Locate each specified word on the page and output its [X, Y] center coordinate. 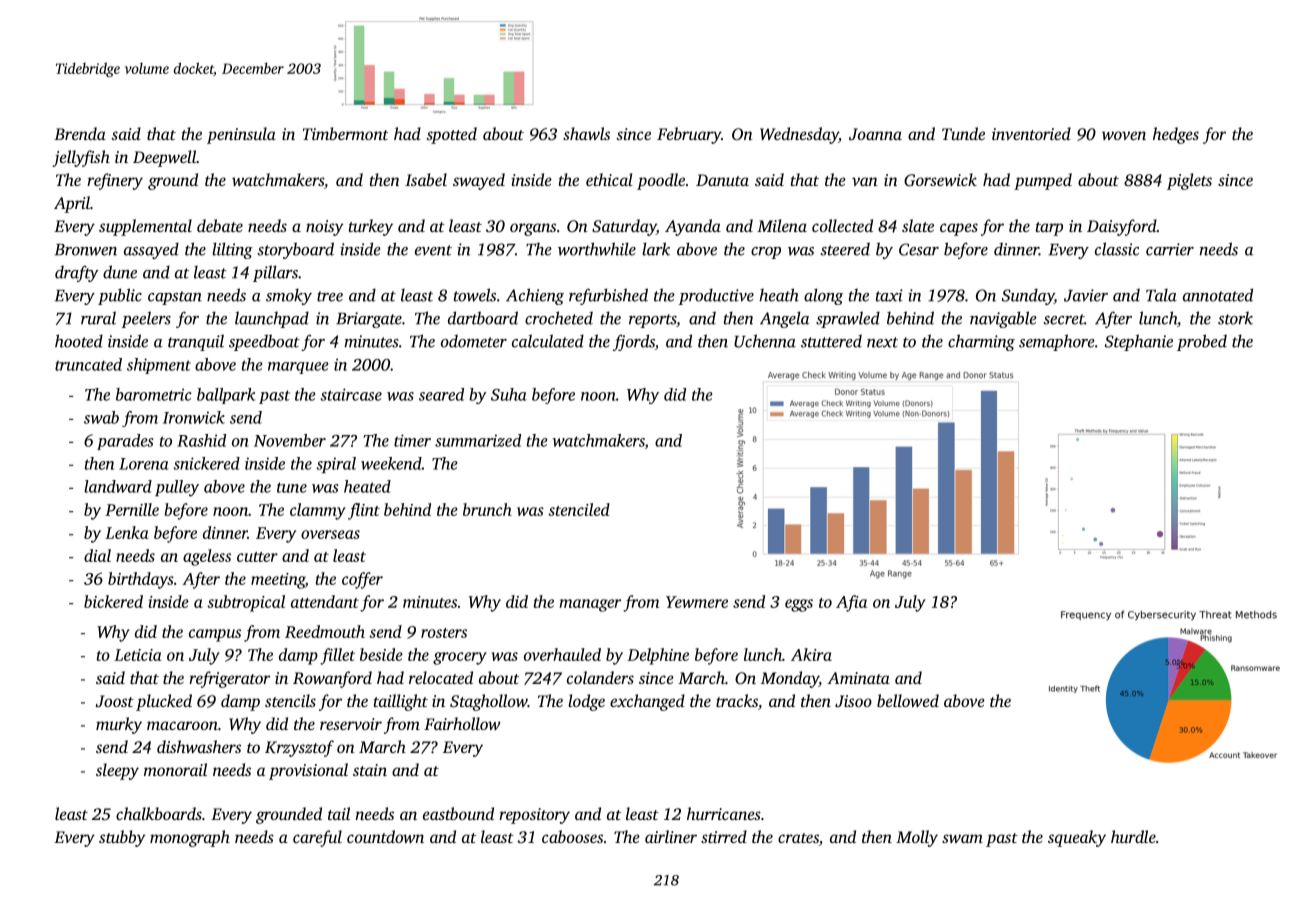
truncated [88, 364]
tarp [1049, 229]
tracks [737, 700]
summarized [478, 440]
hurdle [1133, 836]
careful [317, 838]
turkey [371, 227]
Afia [851, 603]
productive [716, 296]
